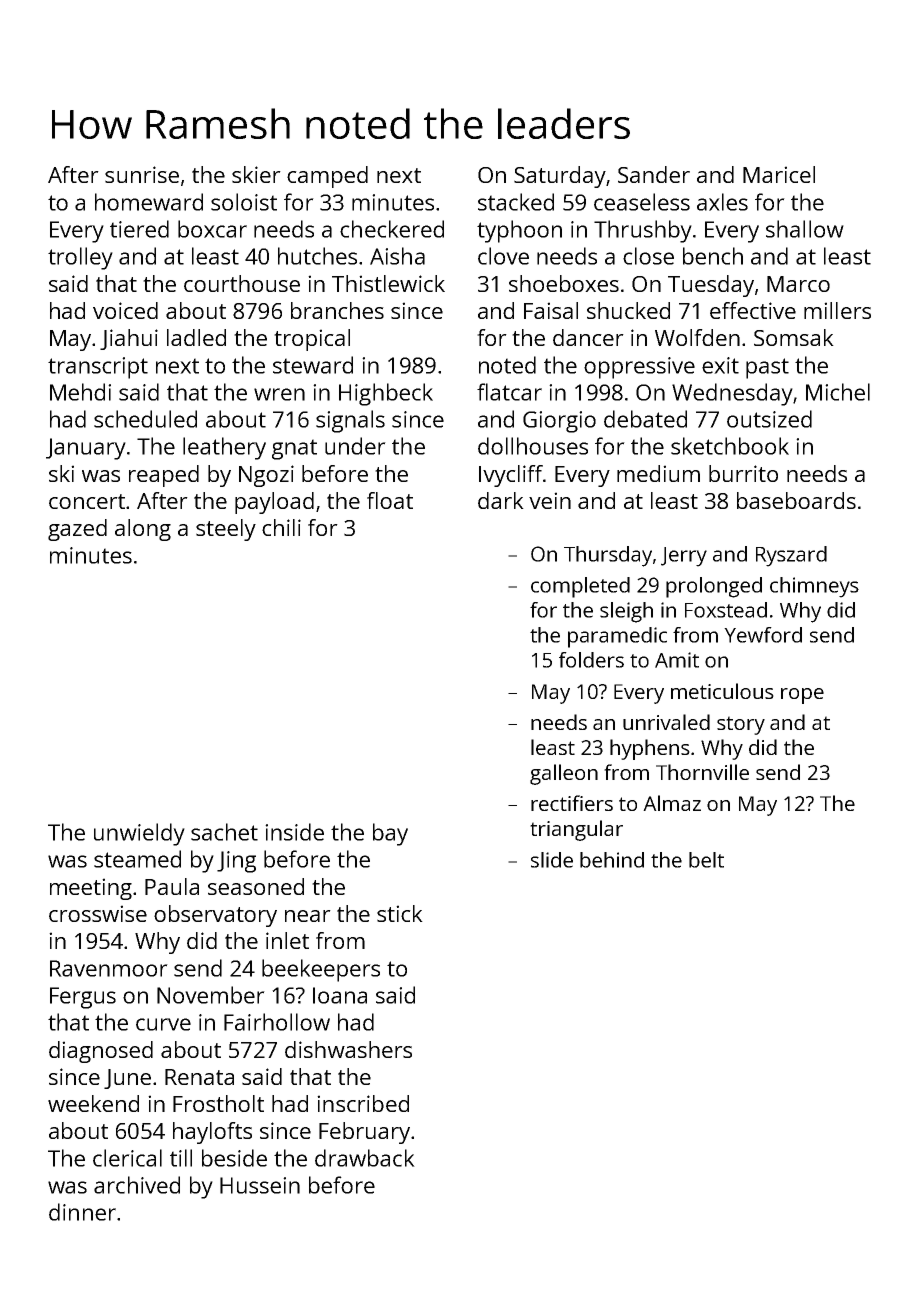 This screenshot has height=1314, width=924. I want to click on stick, so click(400, 913).
